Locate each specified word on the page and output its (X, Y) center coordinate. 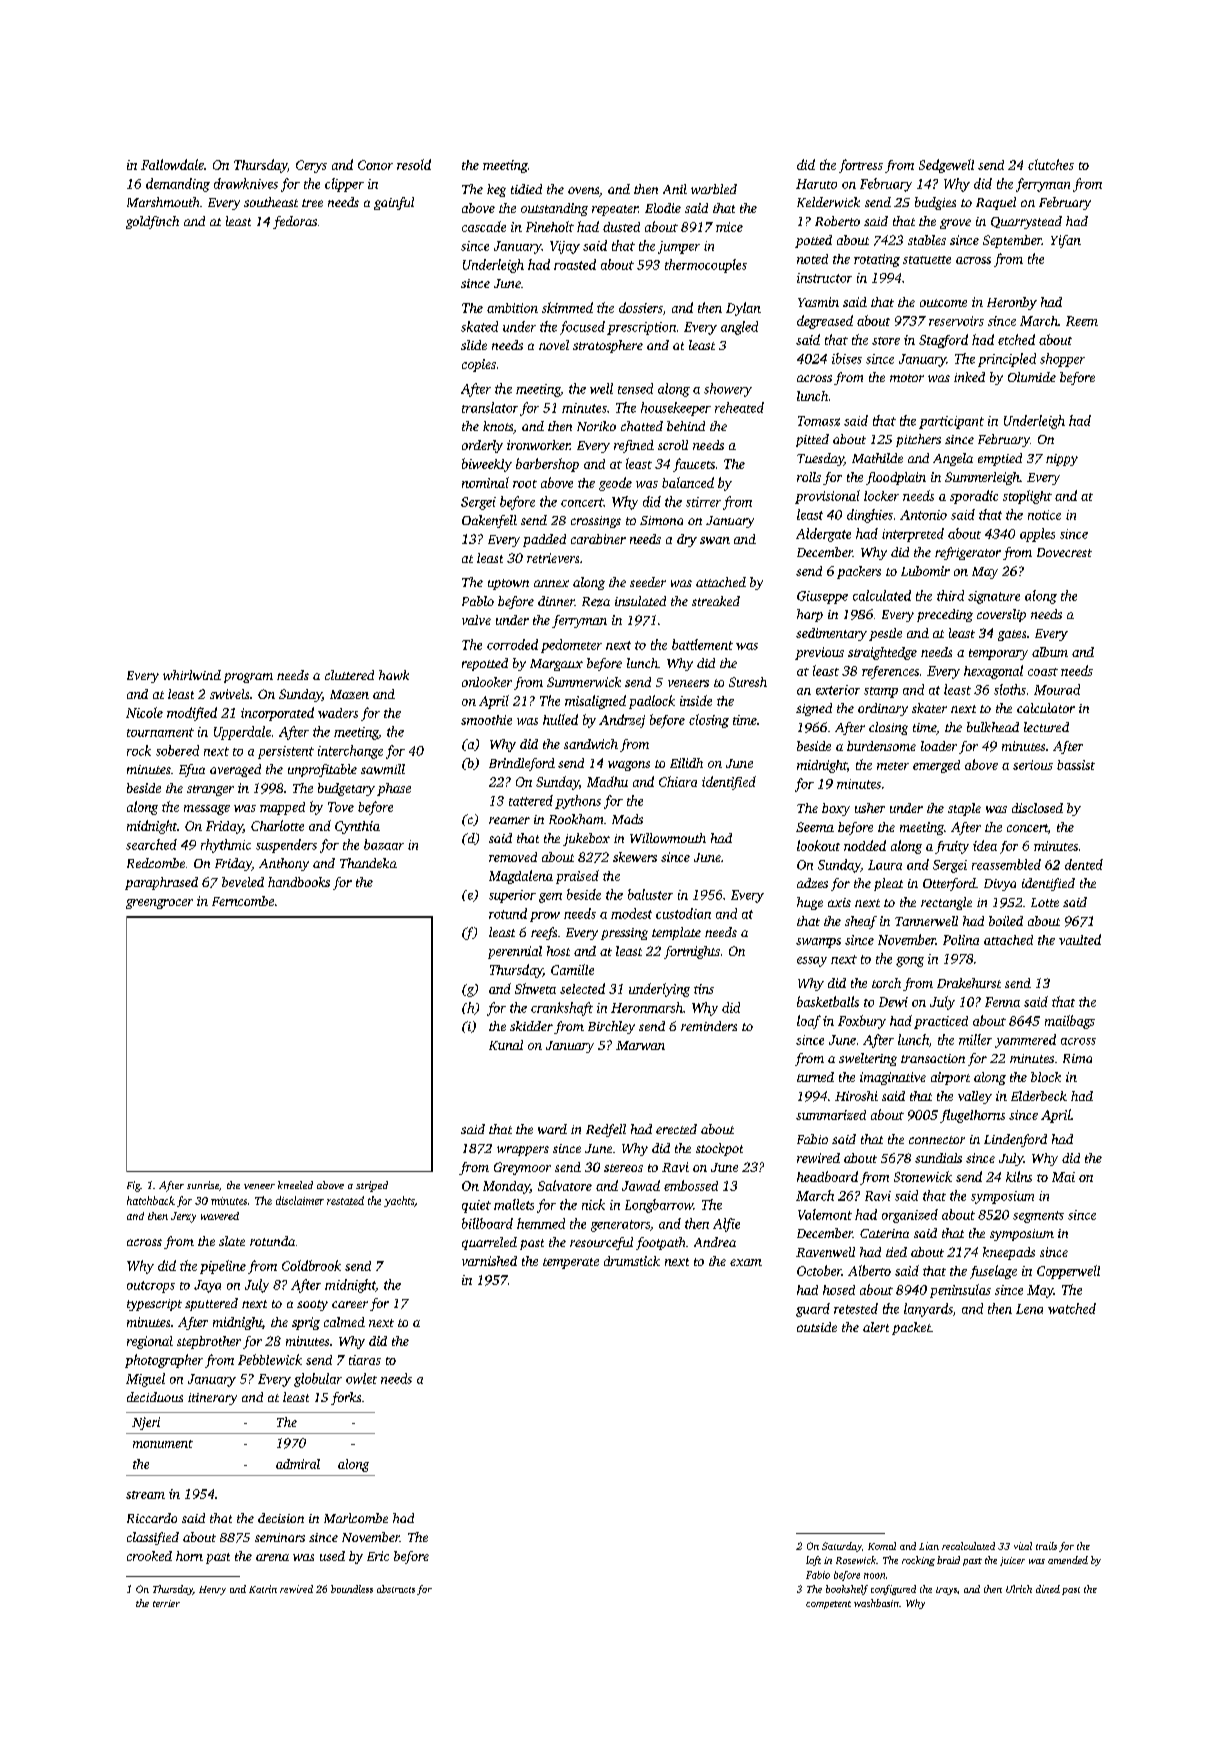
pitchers (918, 440)
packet (911, 1328)
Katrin (263, 1589)
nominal (485, 482)
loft (813, 1561)
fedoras (295, 222)
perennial (515, 952)
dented (1084, 864)
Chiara (678, 781)
